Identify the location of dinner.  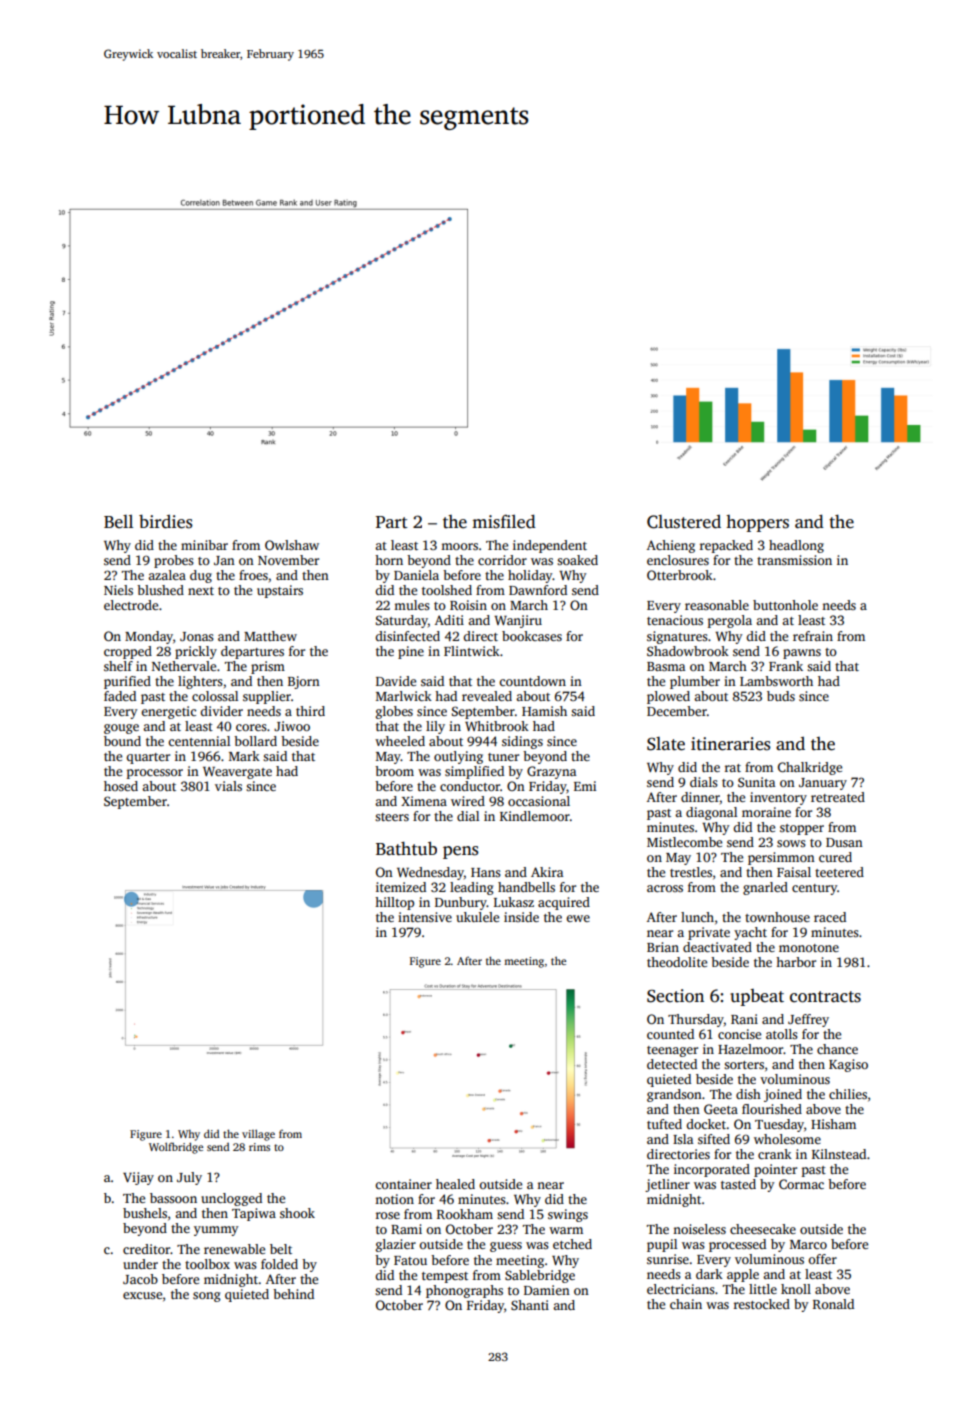
(700, 797).
